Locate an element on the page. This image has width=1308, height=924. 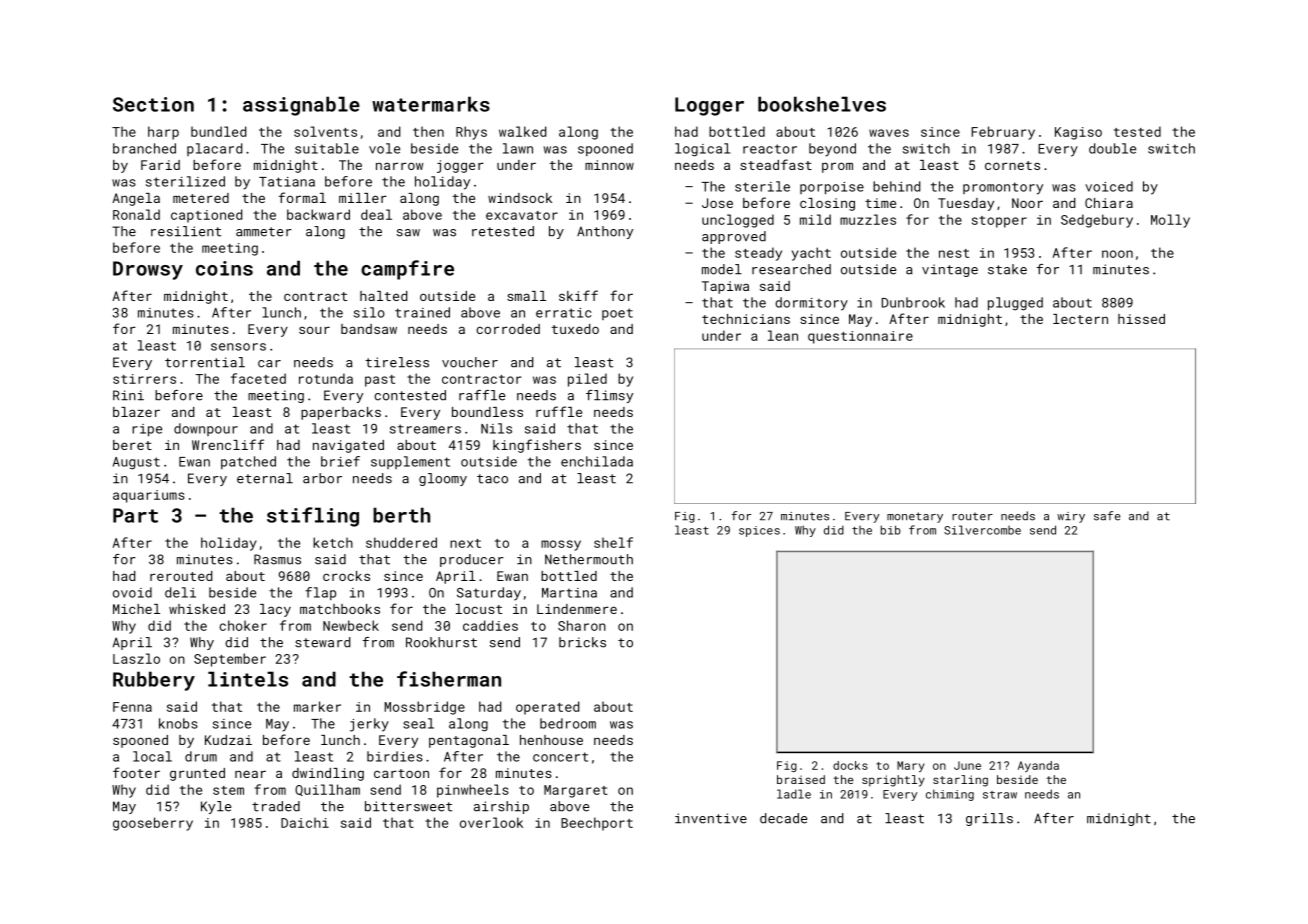
piled is located at coordinates (587, 380).
